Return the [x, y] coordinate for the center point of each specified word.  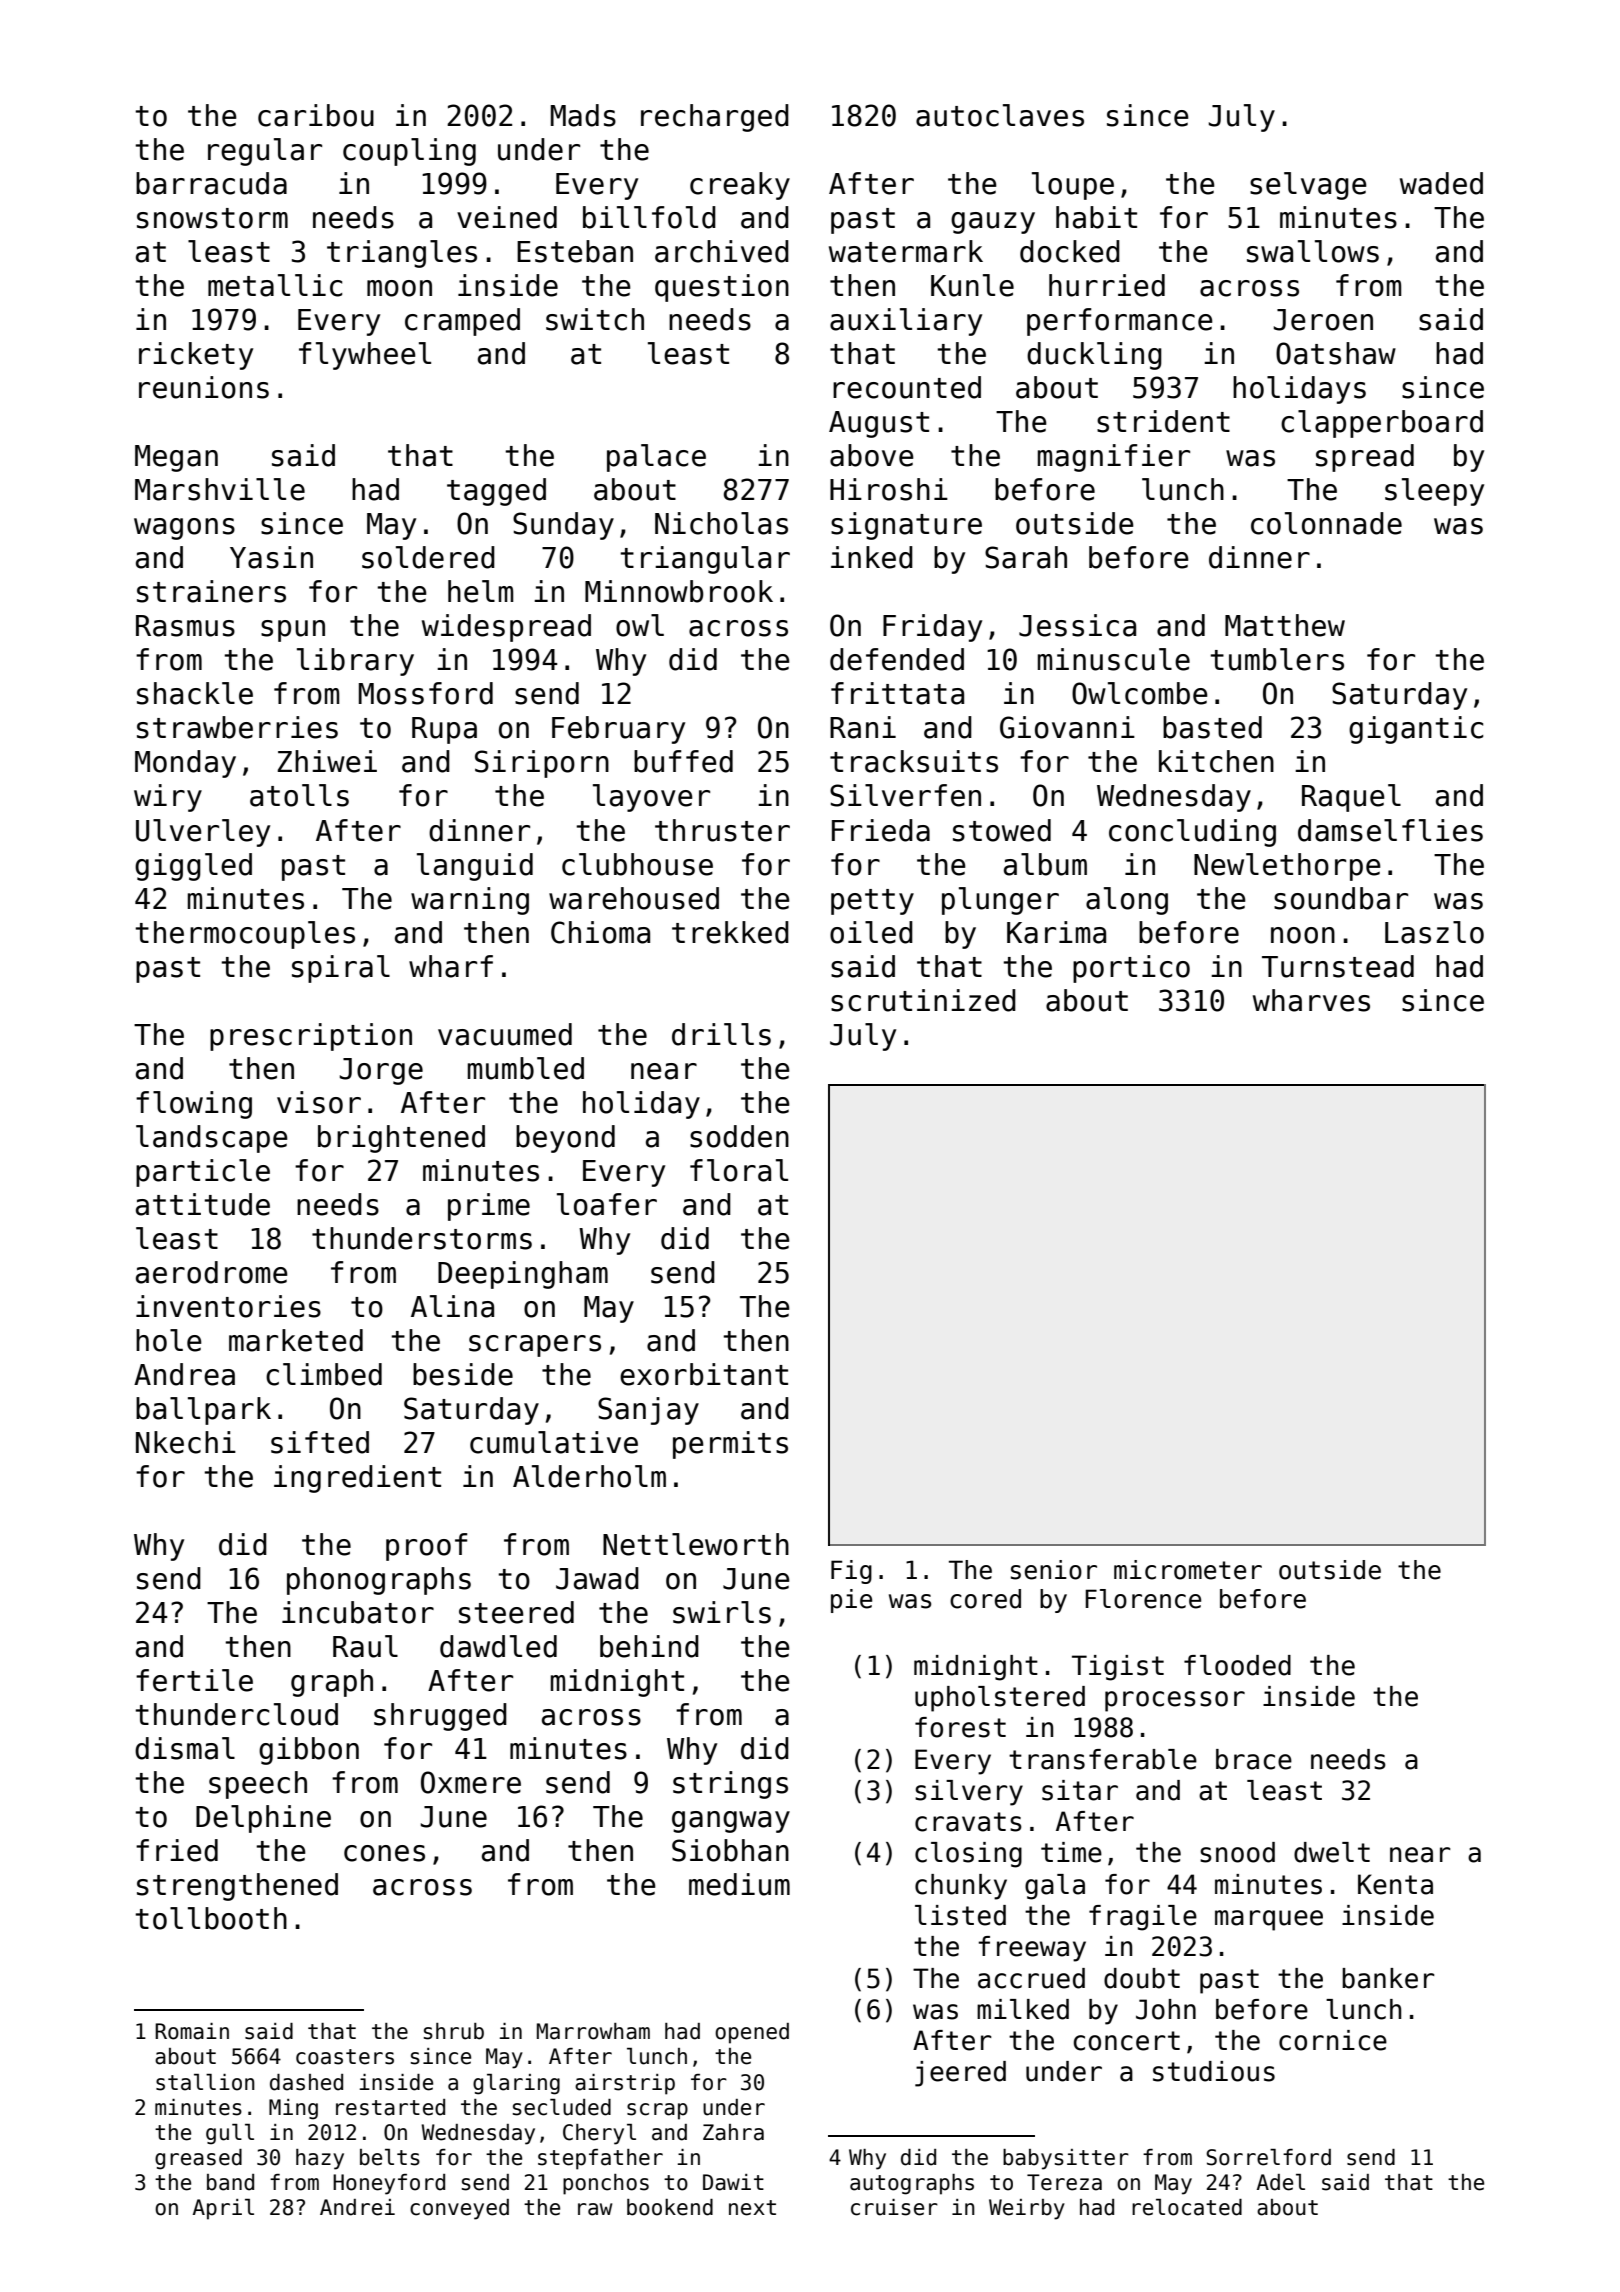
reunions [204, 387]
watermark [906, 251]
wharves [1311, 1000]
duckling [1094, 356]
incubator [358, 1612]
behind [649, 1646]
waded [1441, 183]
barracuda [211, 183]
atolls [299, 795]
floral [739, 1170]
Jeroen [1323, 320]
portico [1131, 969]
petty [872, 902]
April [223, 2209]
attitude [203, 1204]
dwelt [1332, 1852]
